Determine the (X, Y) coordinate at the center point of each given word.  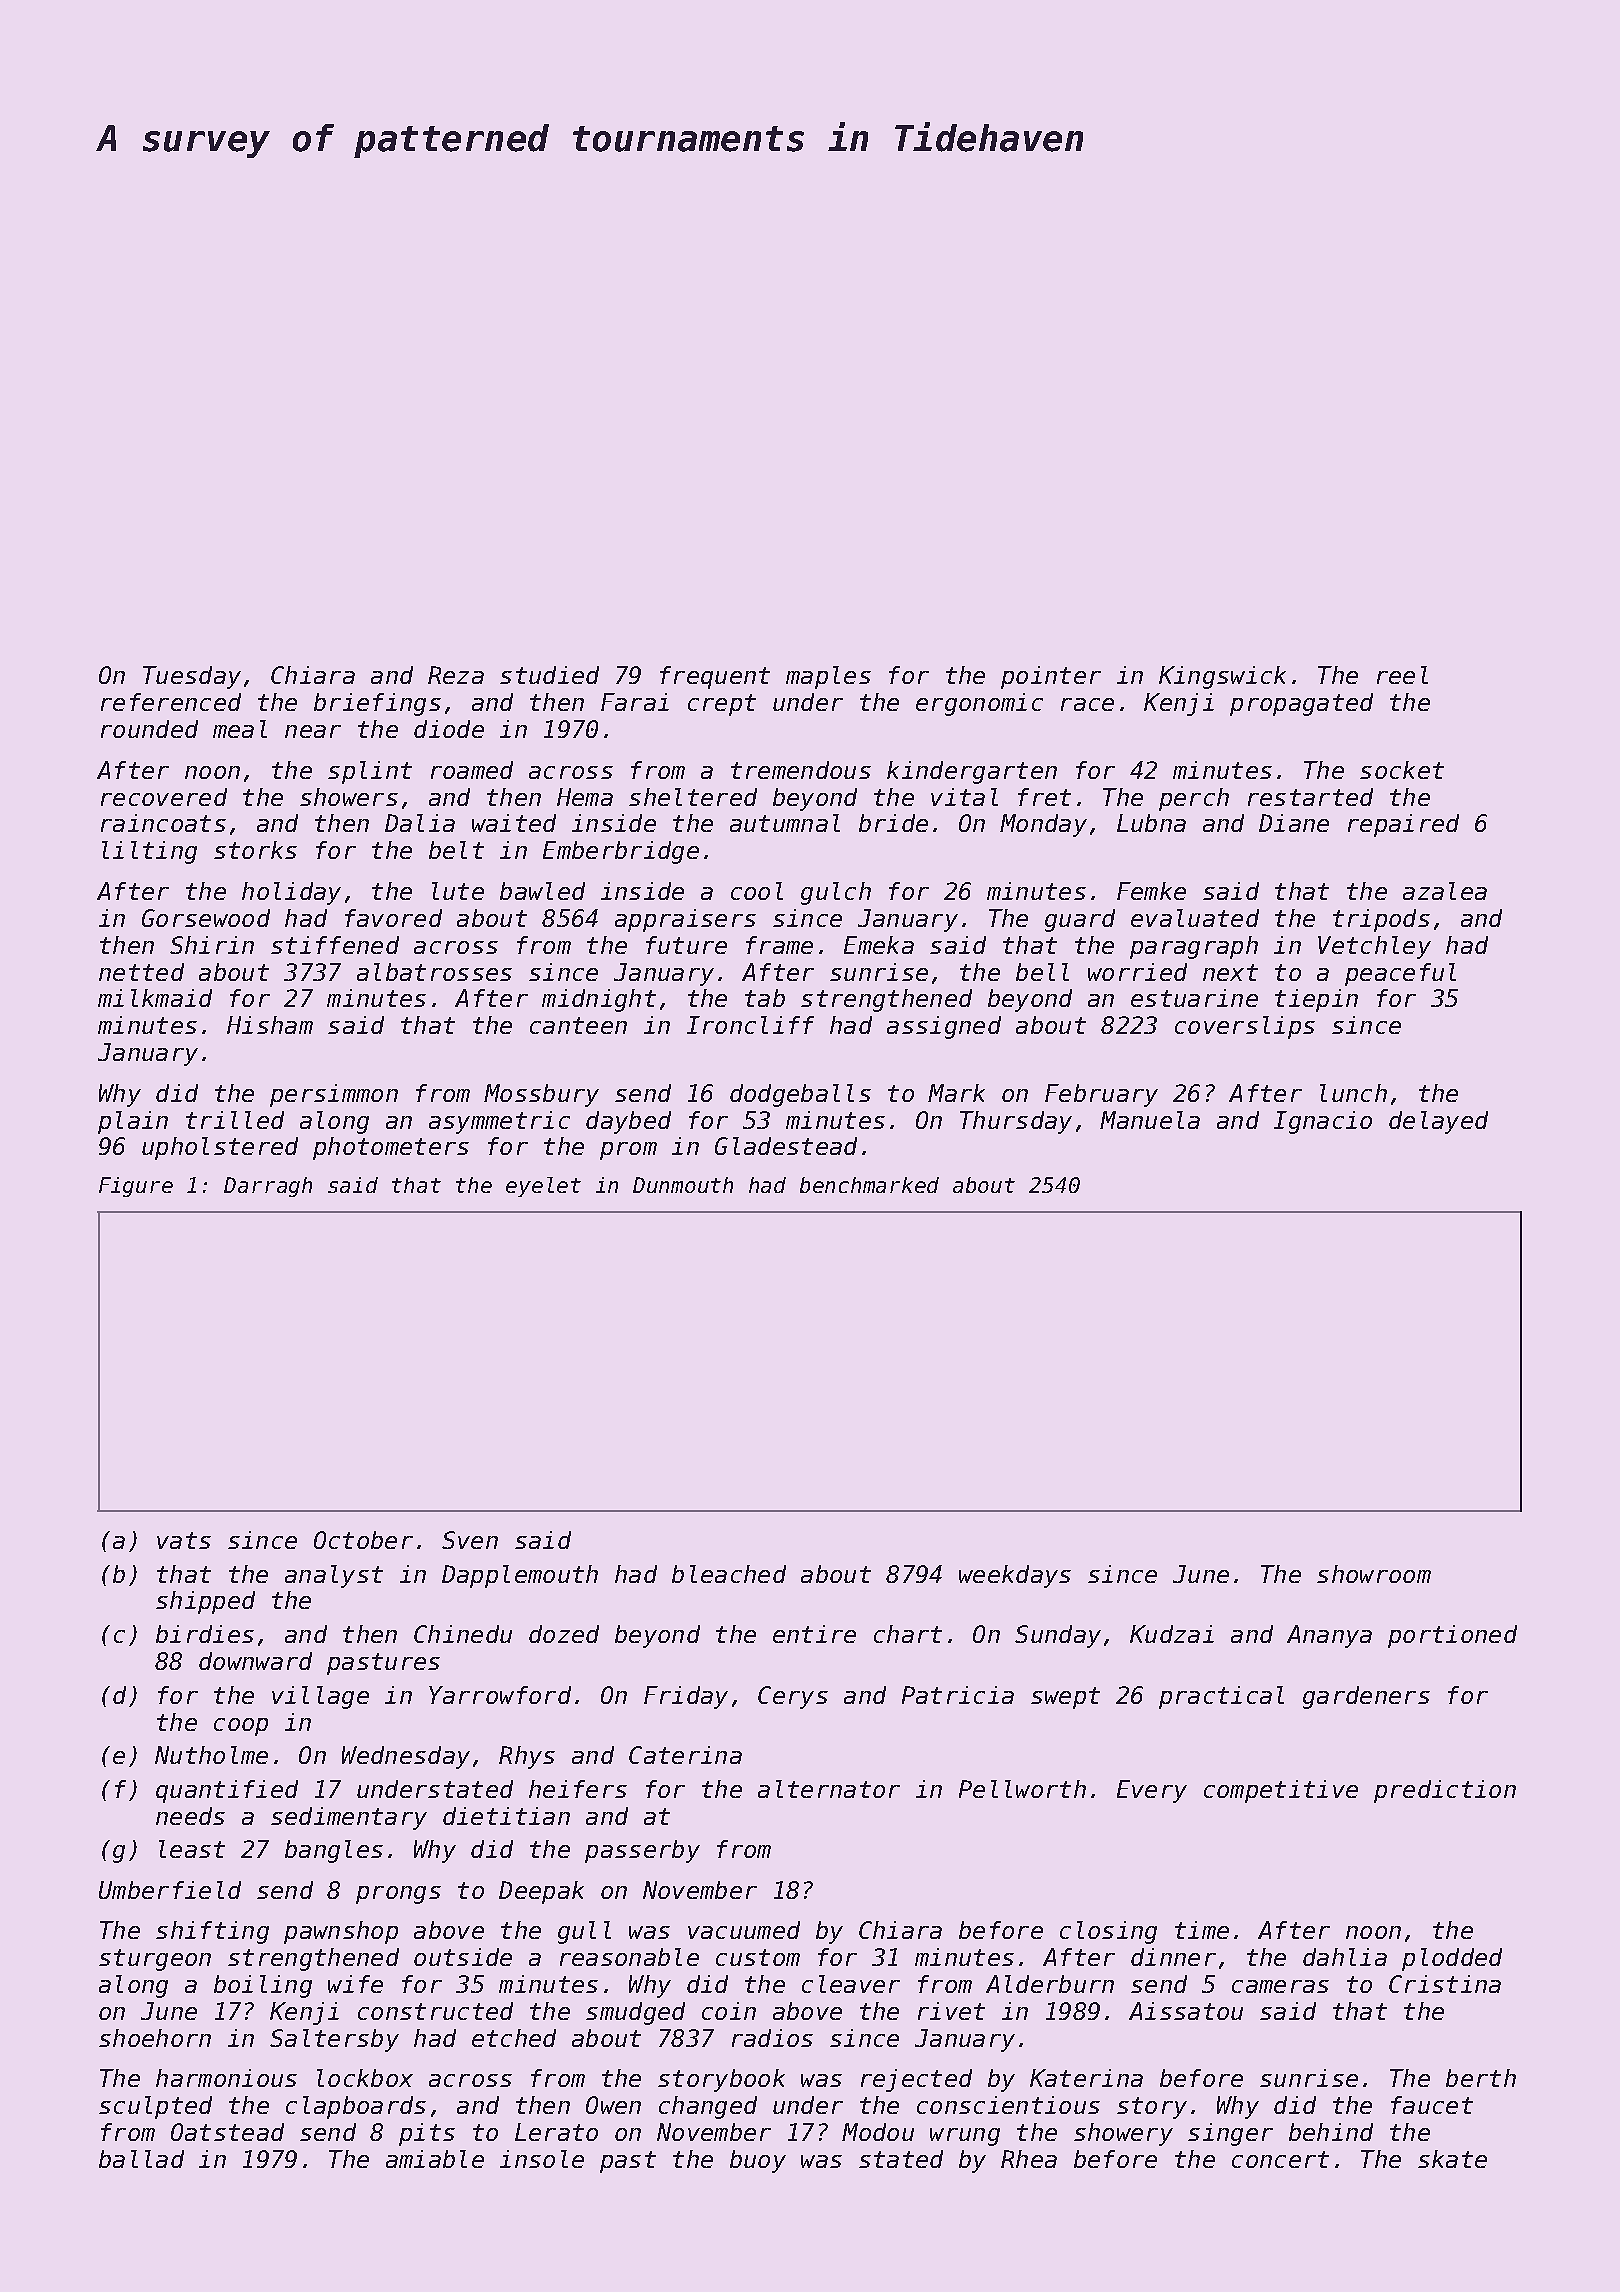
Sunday (1058, 1636)
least (192, 1849)
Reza (456, 675)
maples (828, 677)
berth (1481, 2078)
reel (1402, 675)
